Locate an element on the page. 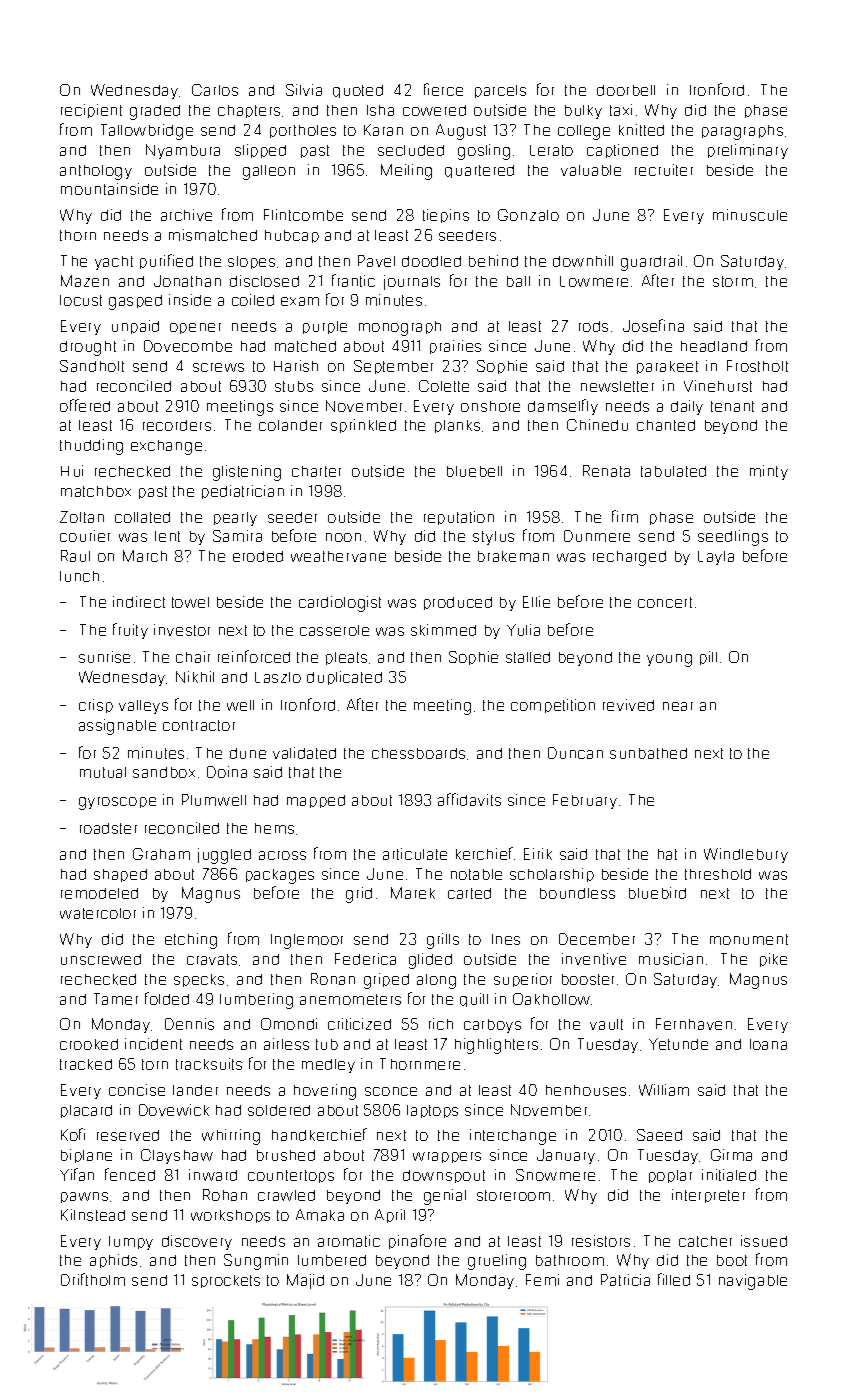 This document has width=849, height=1400. purple is located at coordinates (325, 327).
